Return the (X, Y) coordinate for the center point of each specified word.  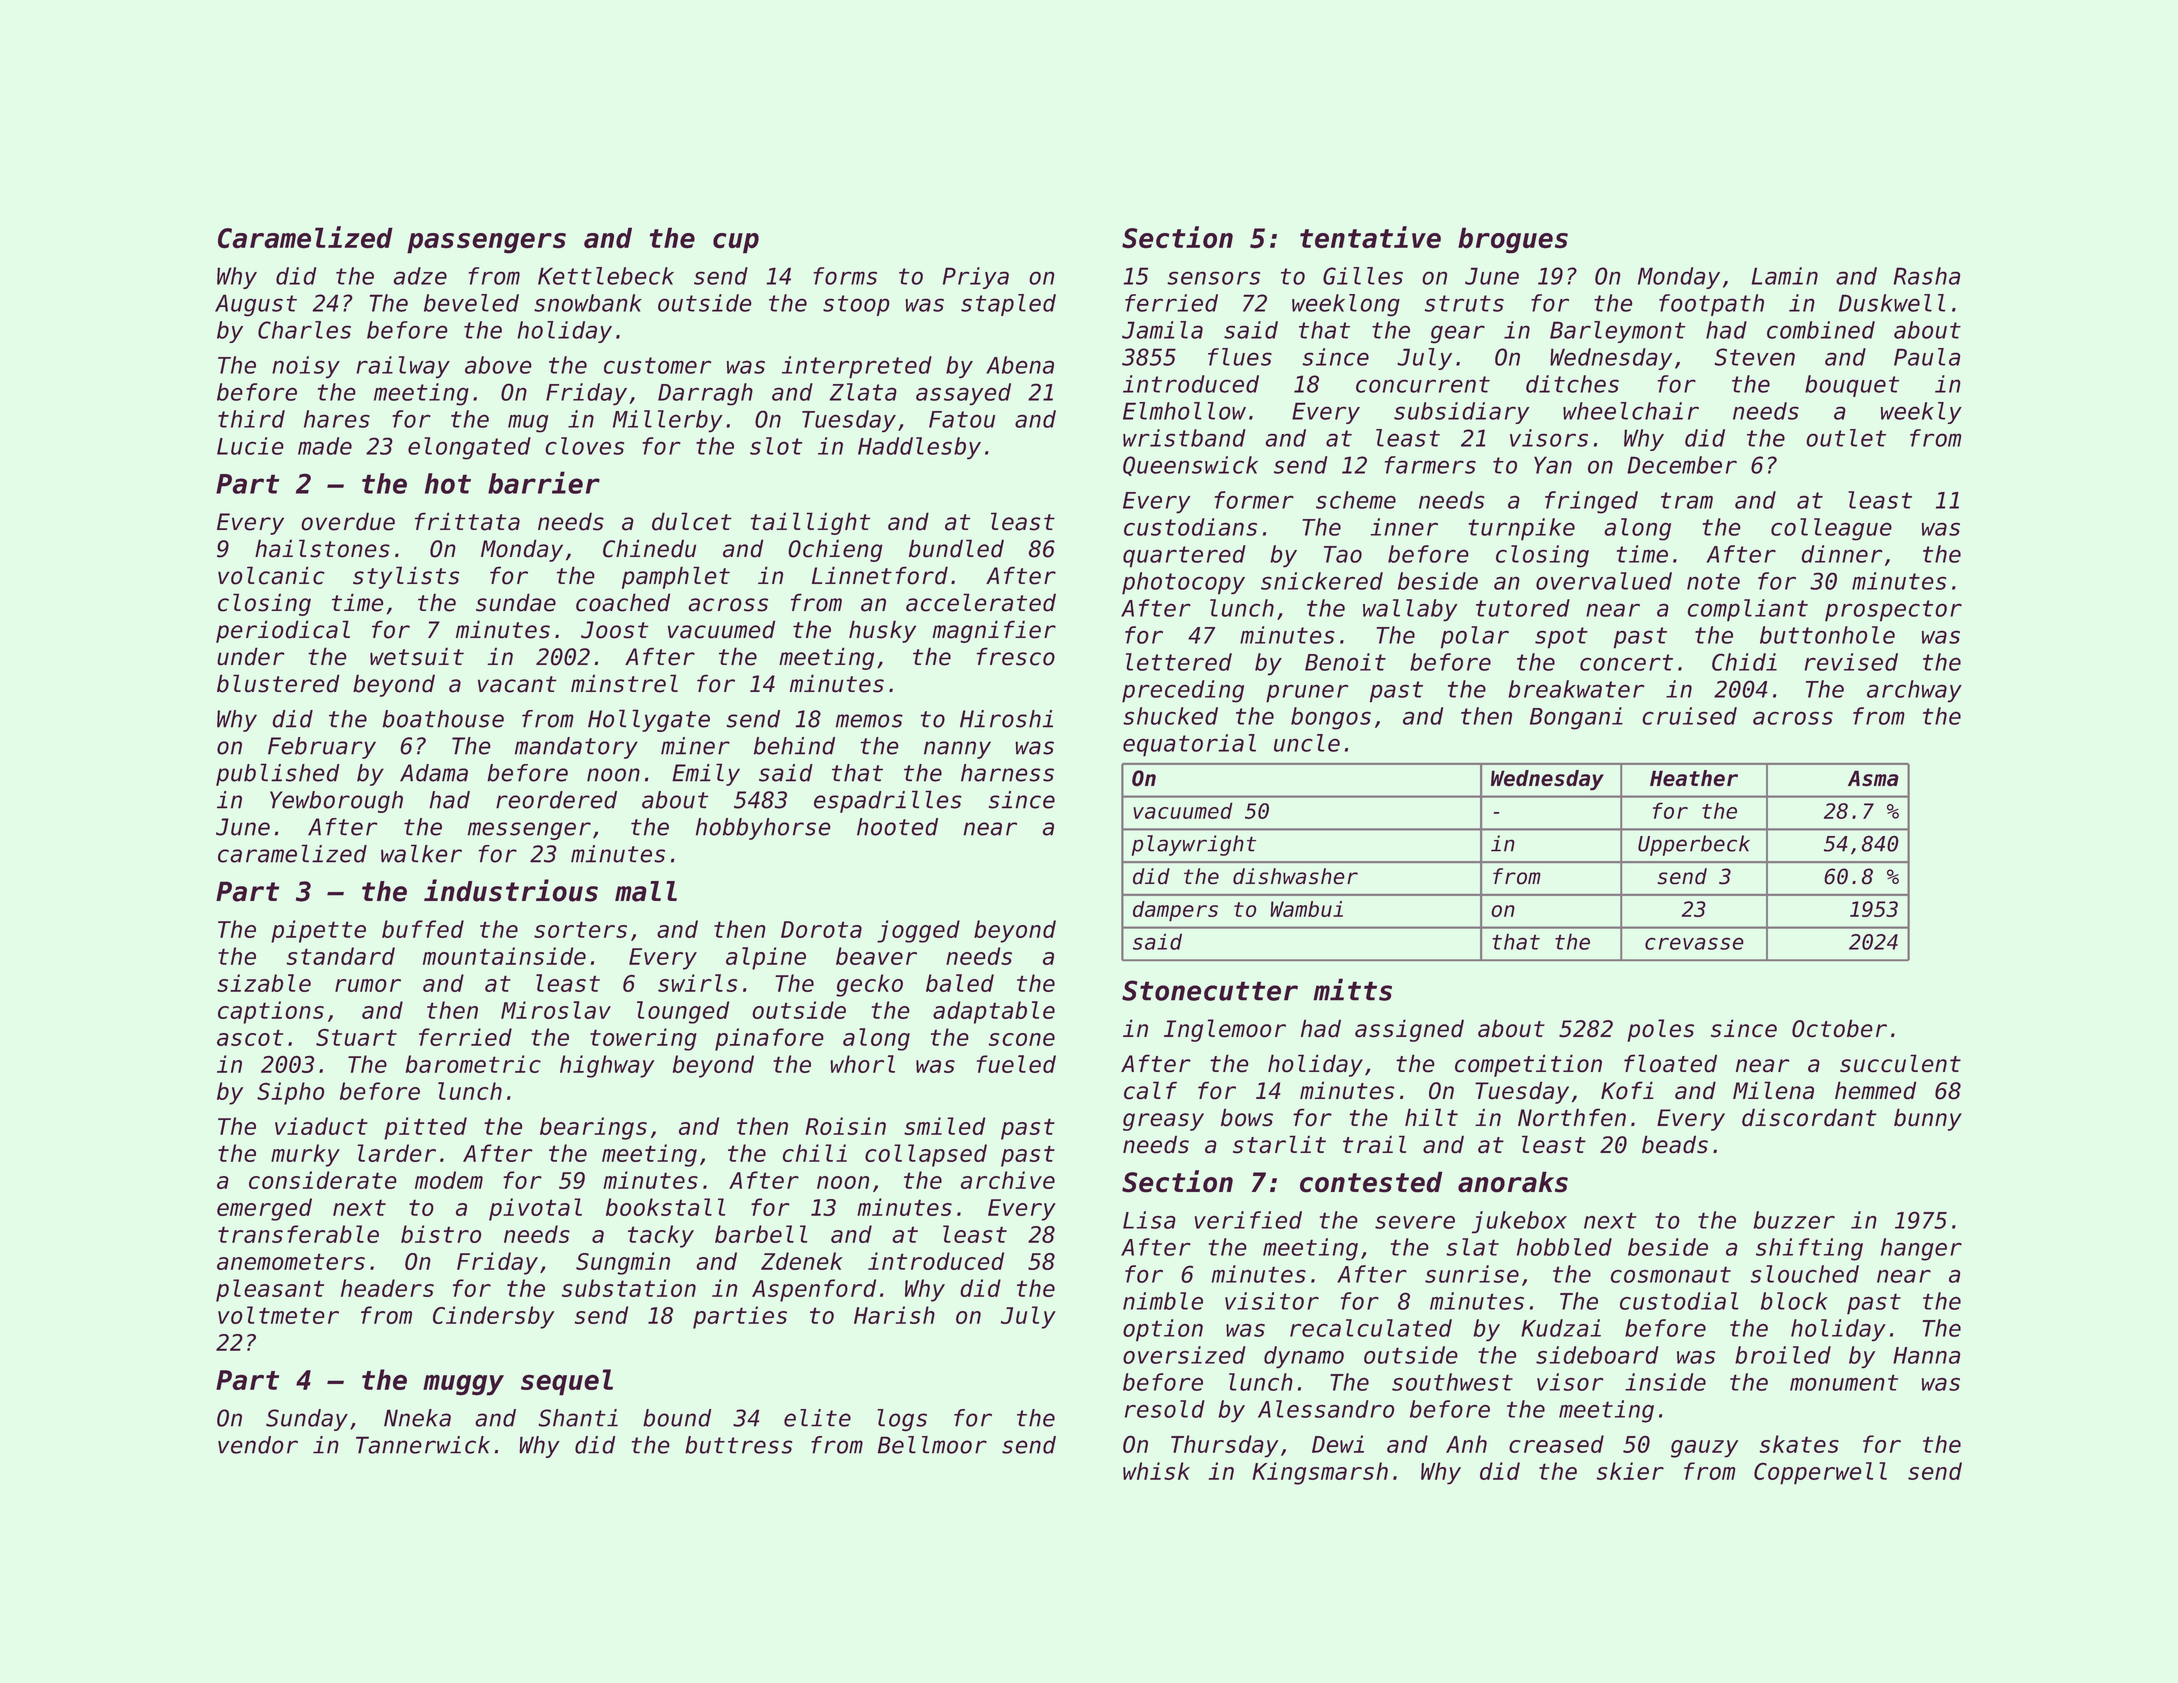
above (498, 365)
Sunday (307, 1420)
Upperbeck (1694, 845)
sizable (264, 983)
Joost (615, 630)
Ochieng (835, 550)
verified (1248, 1220)
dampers (1175, 911)
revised (1851, 662)
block (1794, 1301)
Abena (1020, 365)
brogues (1513, 240)
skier (1630, 1471)
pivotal (535, 1209)
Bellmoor (932, 1445)
